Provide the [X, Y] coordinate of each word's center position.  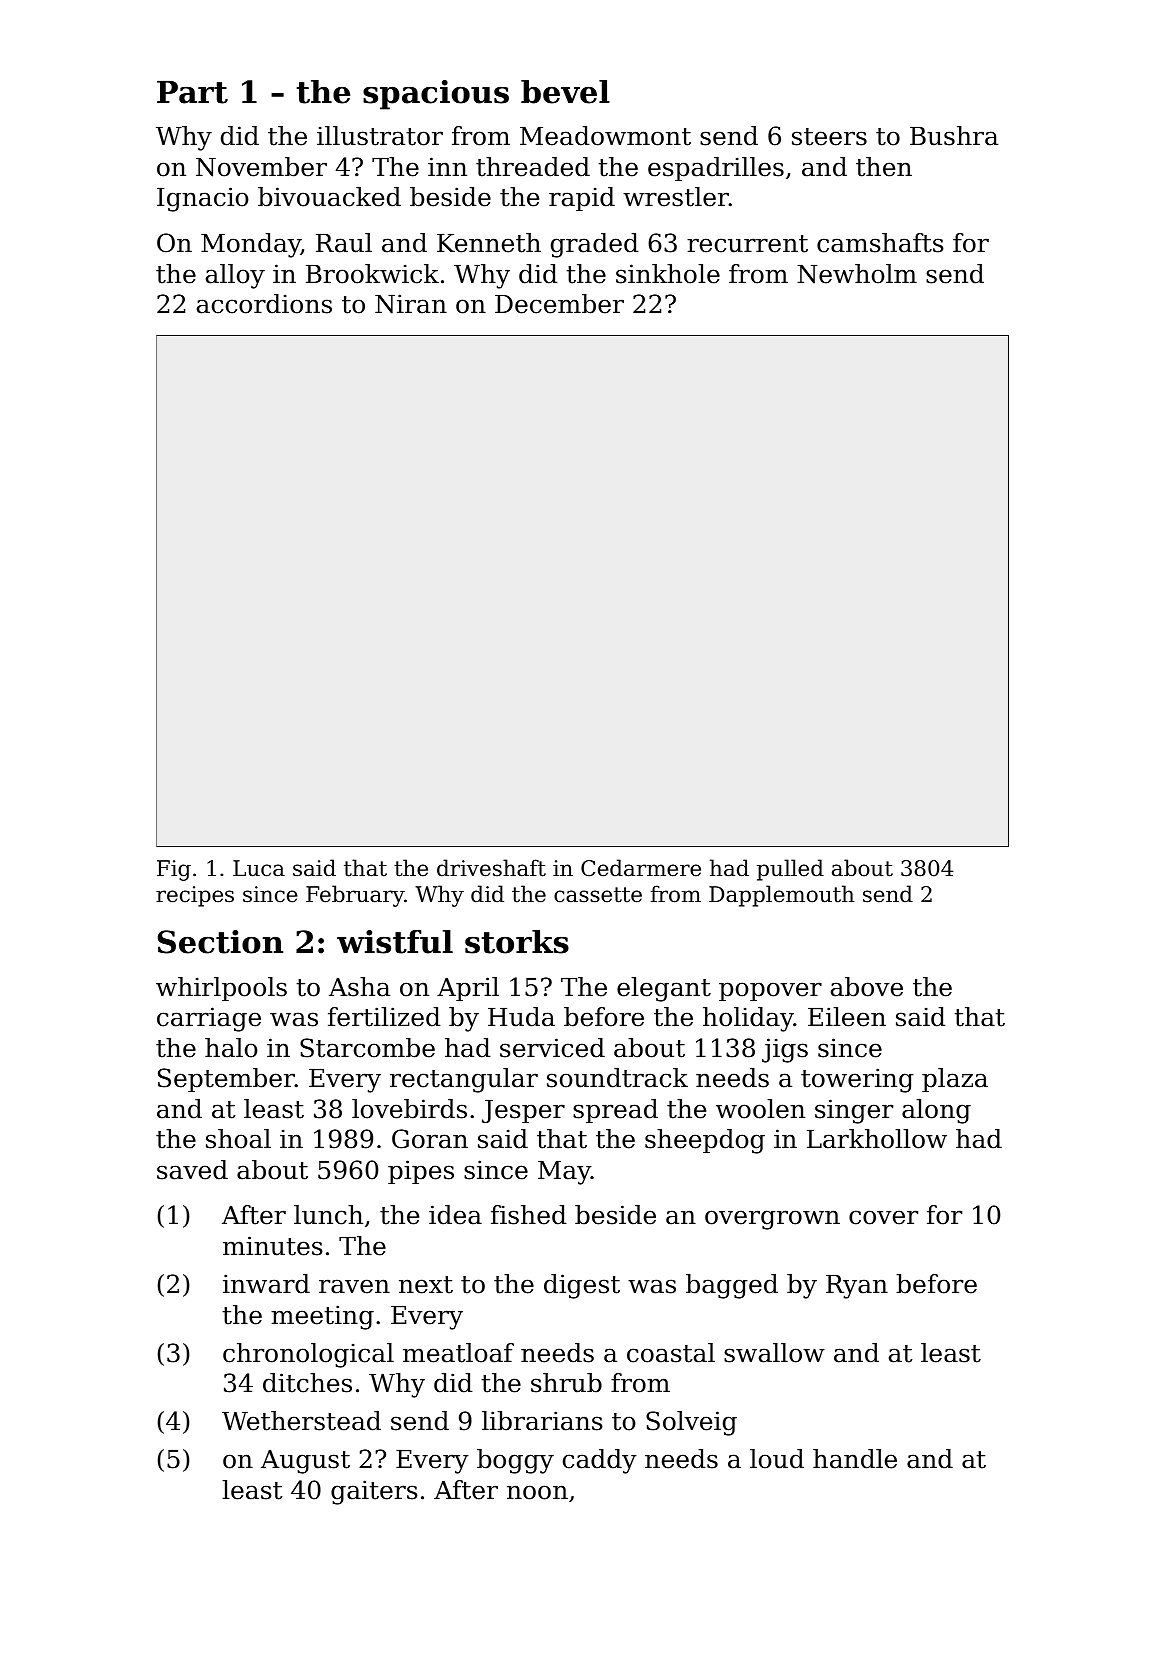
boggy [515, 1461]
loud [777, 1459]
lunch [328, 1215]
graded [595, 245]
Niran [411, 304]
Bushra [954, 136]
